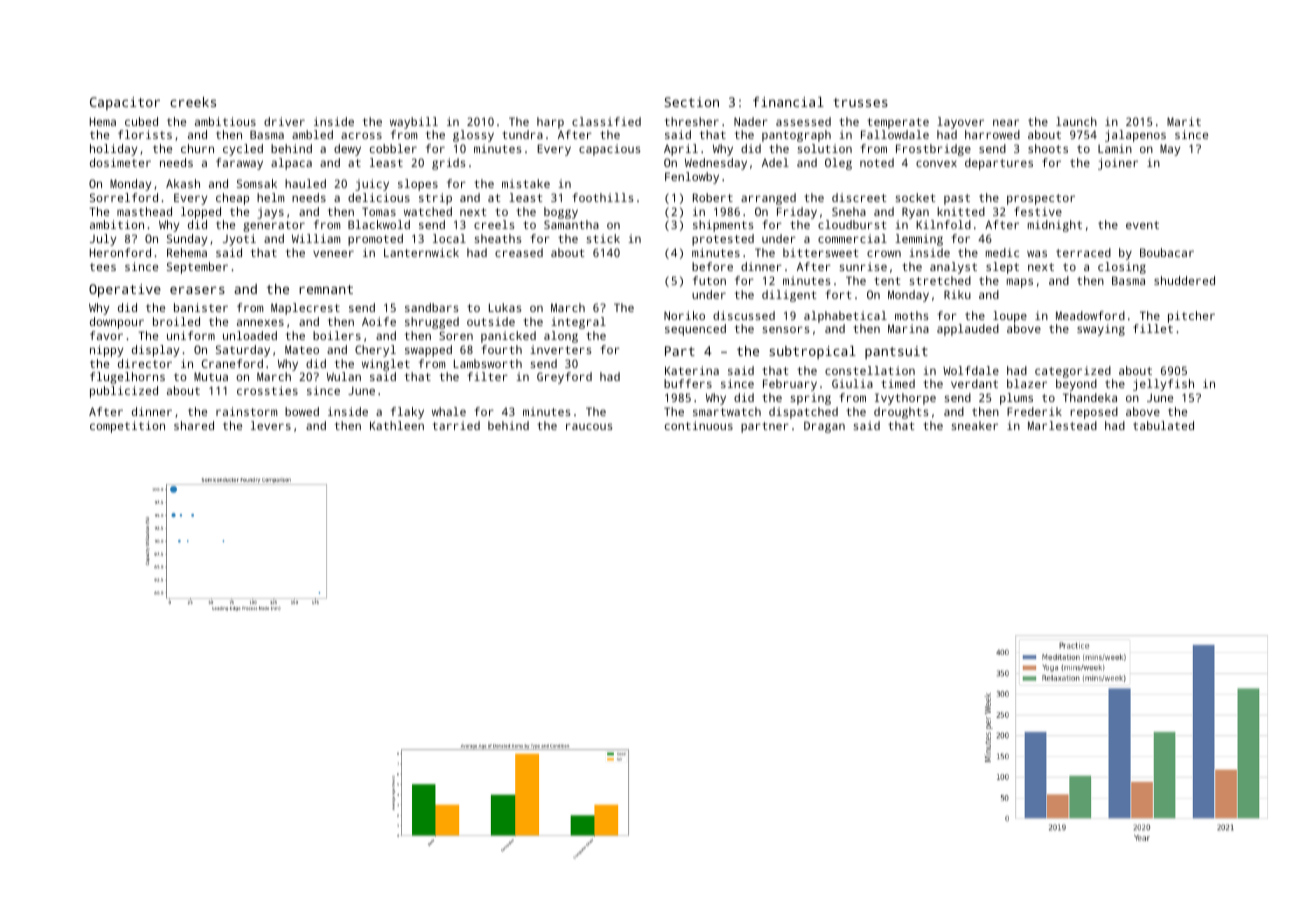  Describe the element at coordinates (505, 307) in the image. I see `Lukas` at that location.
